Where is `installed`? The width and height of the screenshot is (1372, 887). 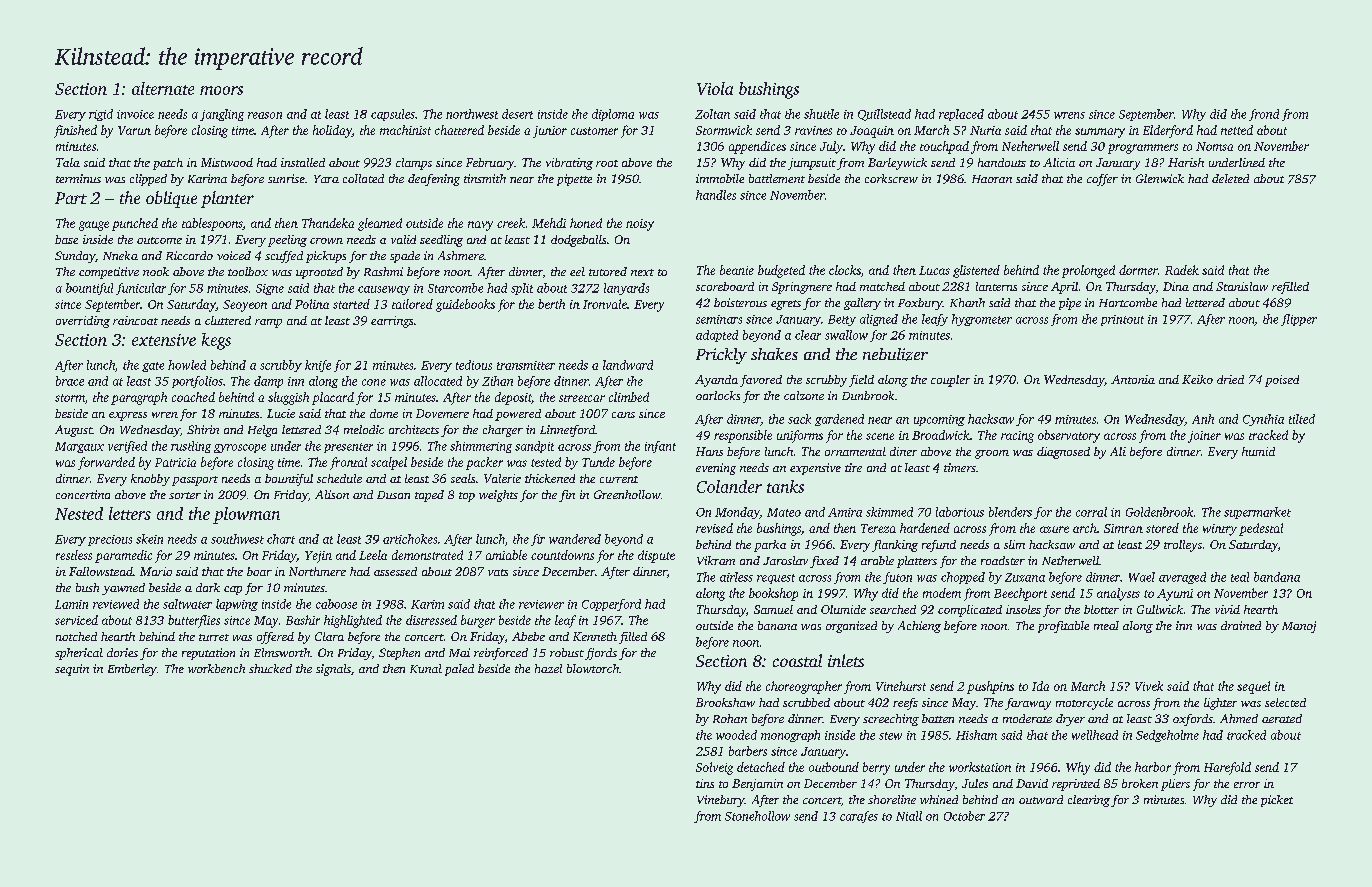 installed is located at coordinates (303, 162).
